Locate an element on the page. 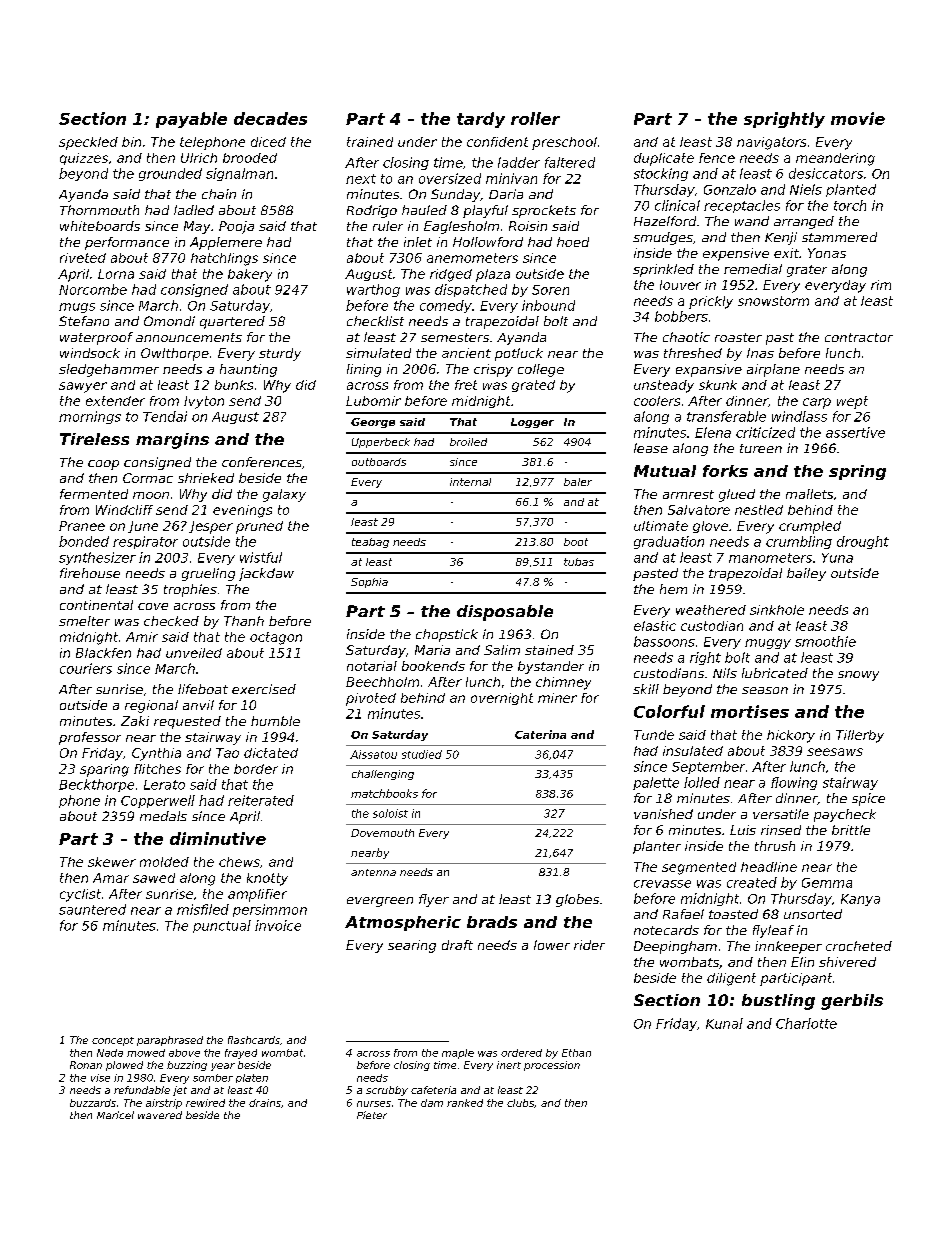 This page has height=1233, width=952. ultimate is located at coordinates (661, 526).
